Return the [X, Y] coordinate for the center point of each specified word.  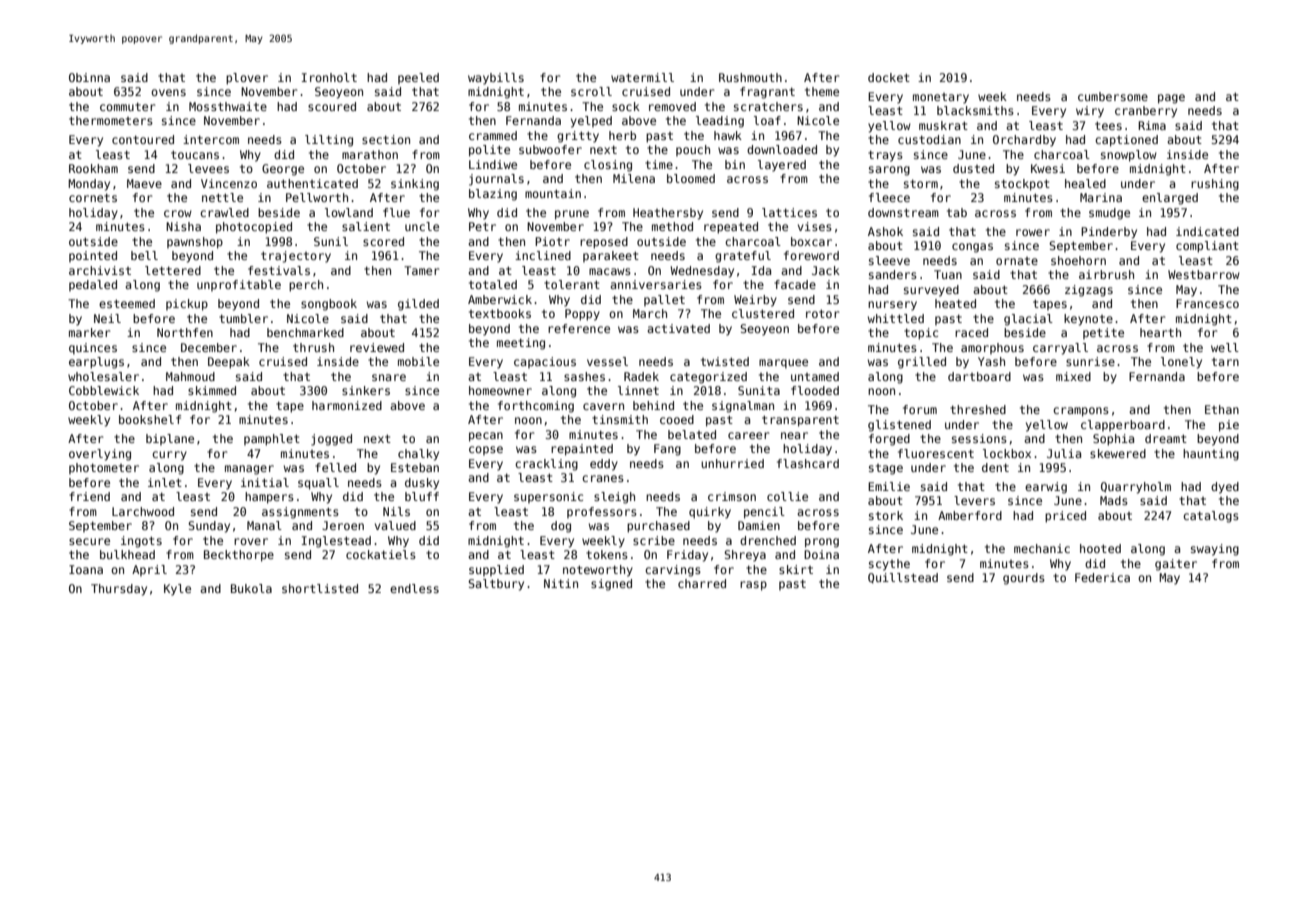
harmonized [347, 405]
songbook [329, 305]
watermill [642, 77]
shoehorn [1078, 260]
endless [414, 588]
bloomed [691, 178]
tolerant [572, 284]
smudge [1109, 214]
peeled [418, 78]
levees [208, 168]
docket [889, 77]
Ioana [86, 569]
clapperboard [1123, 425]
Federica [1102, 577]
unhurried [732, 463]
